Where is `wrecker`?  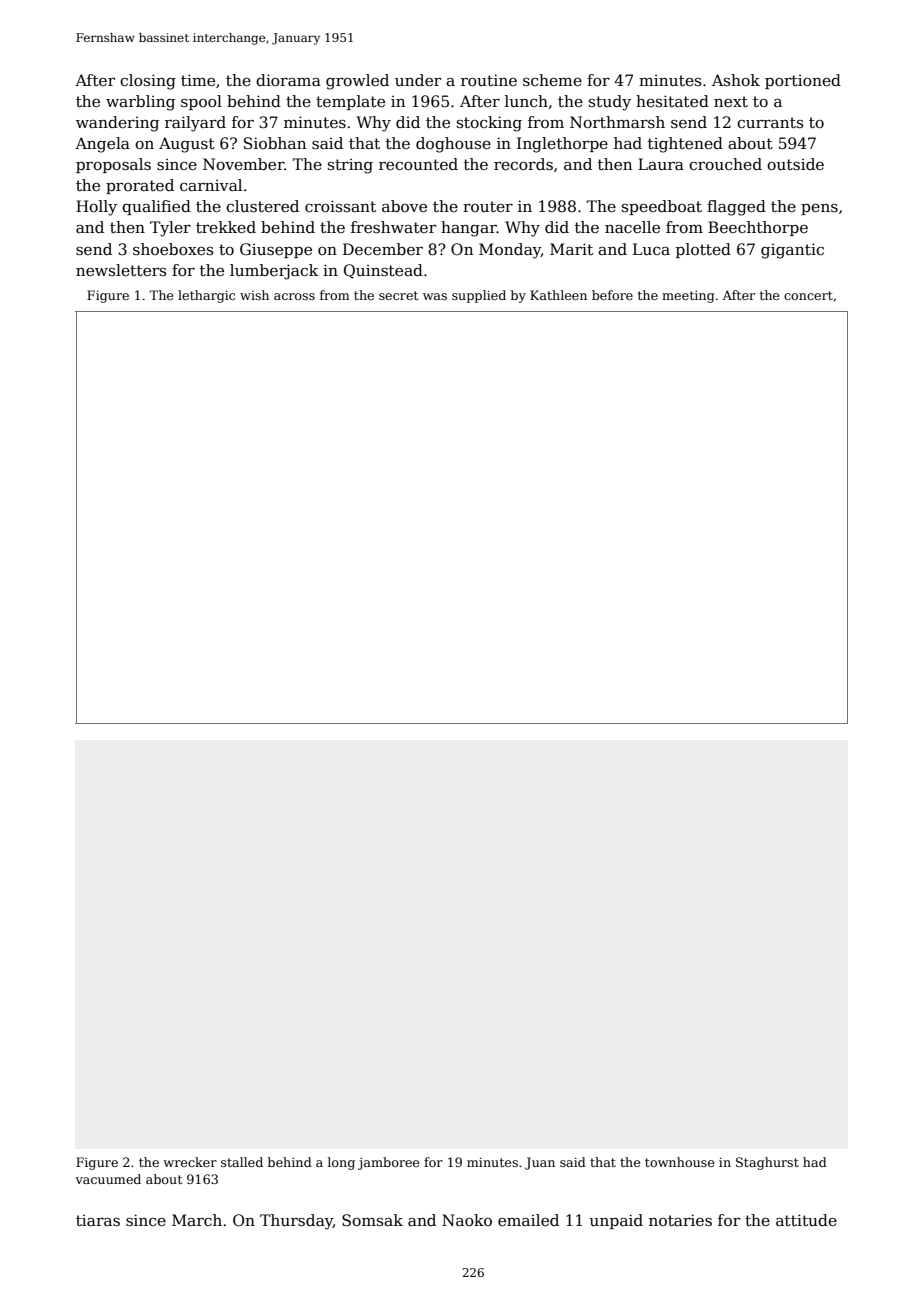 wrecker is located at coordinates (190, 1162).
